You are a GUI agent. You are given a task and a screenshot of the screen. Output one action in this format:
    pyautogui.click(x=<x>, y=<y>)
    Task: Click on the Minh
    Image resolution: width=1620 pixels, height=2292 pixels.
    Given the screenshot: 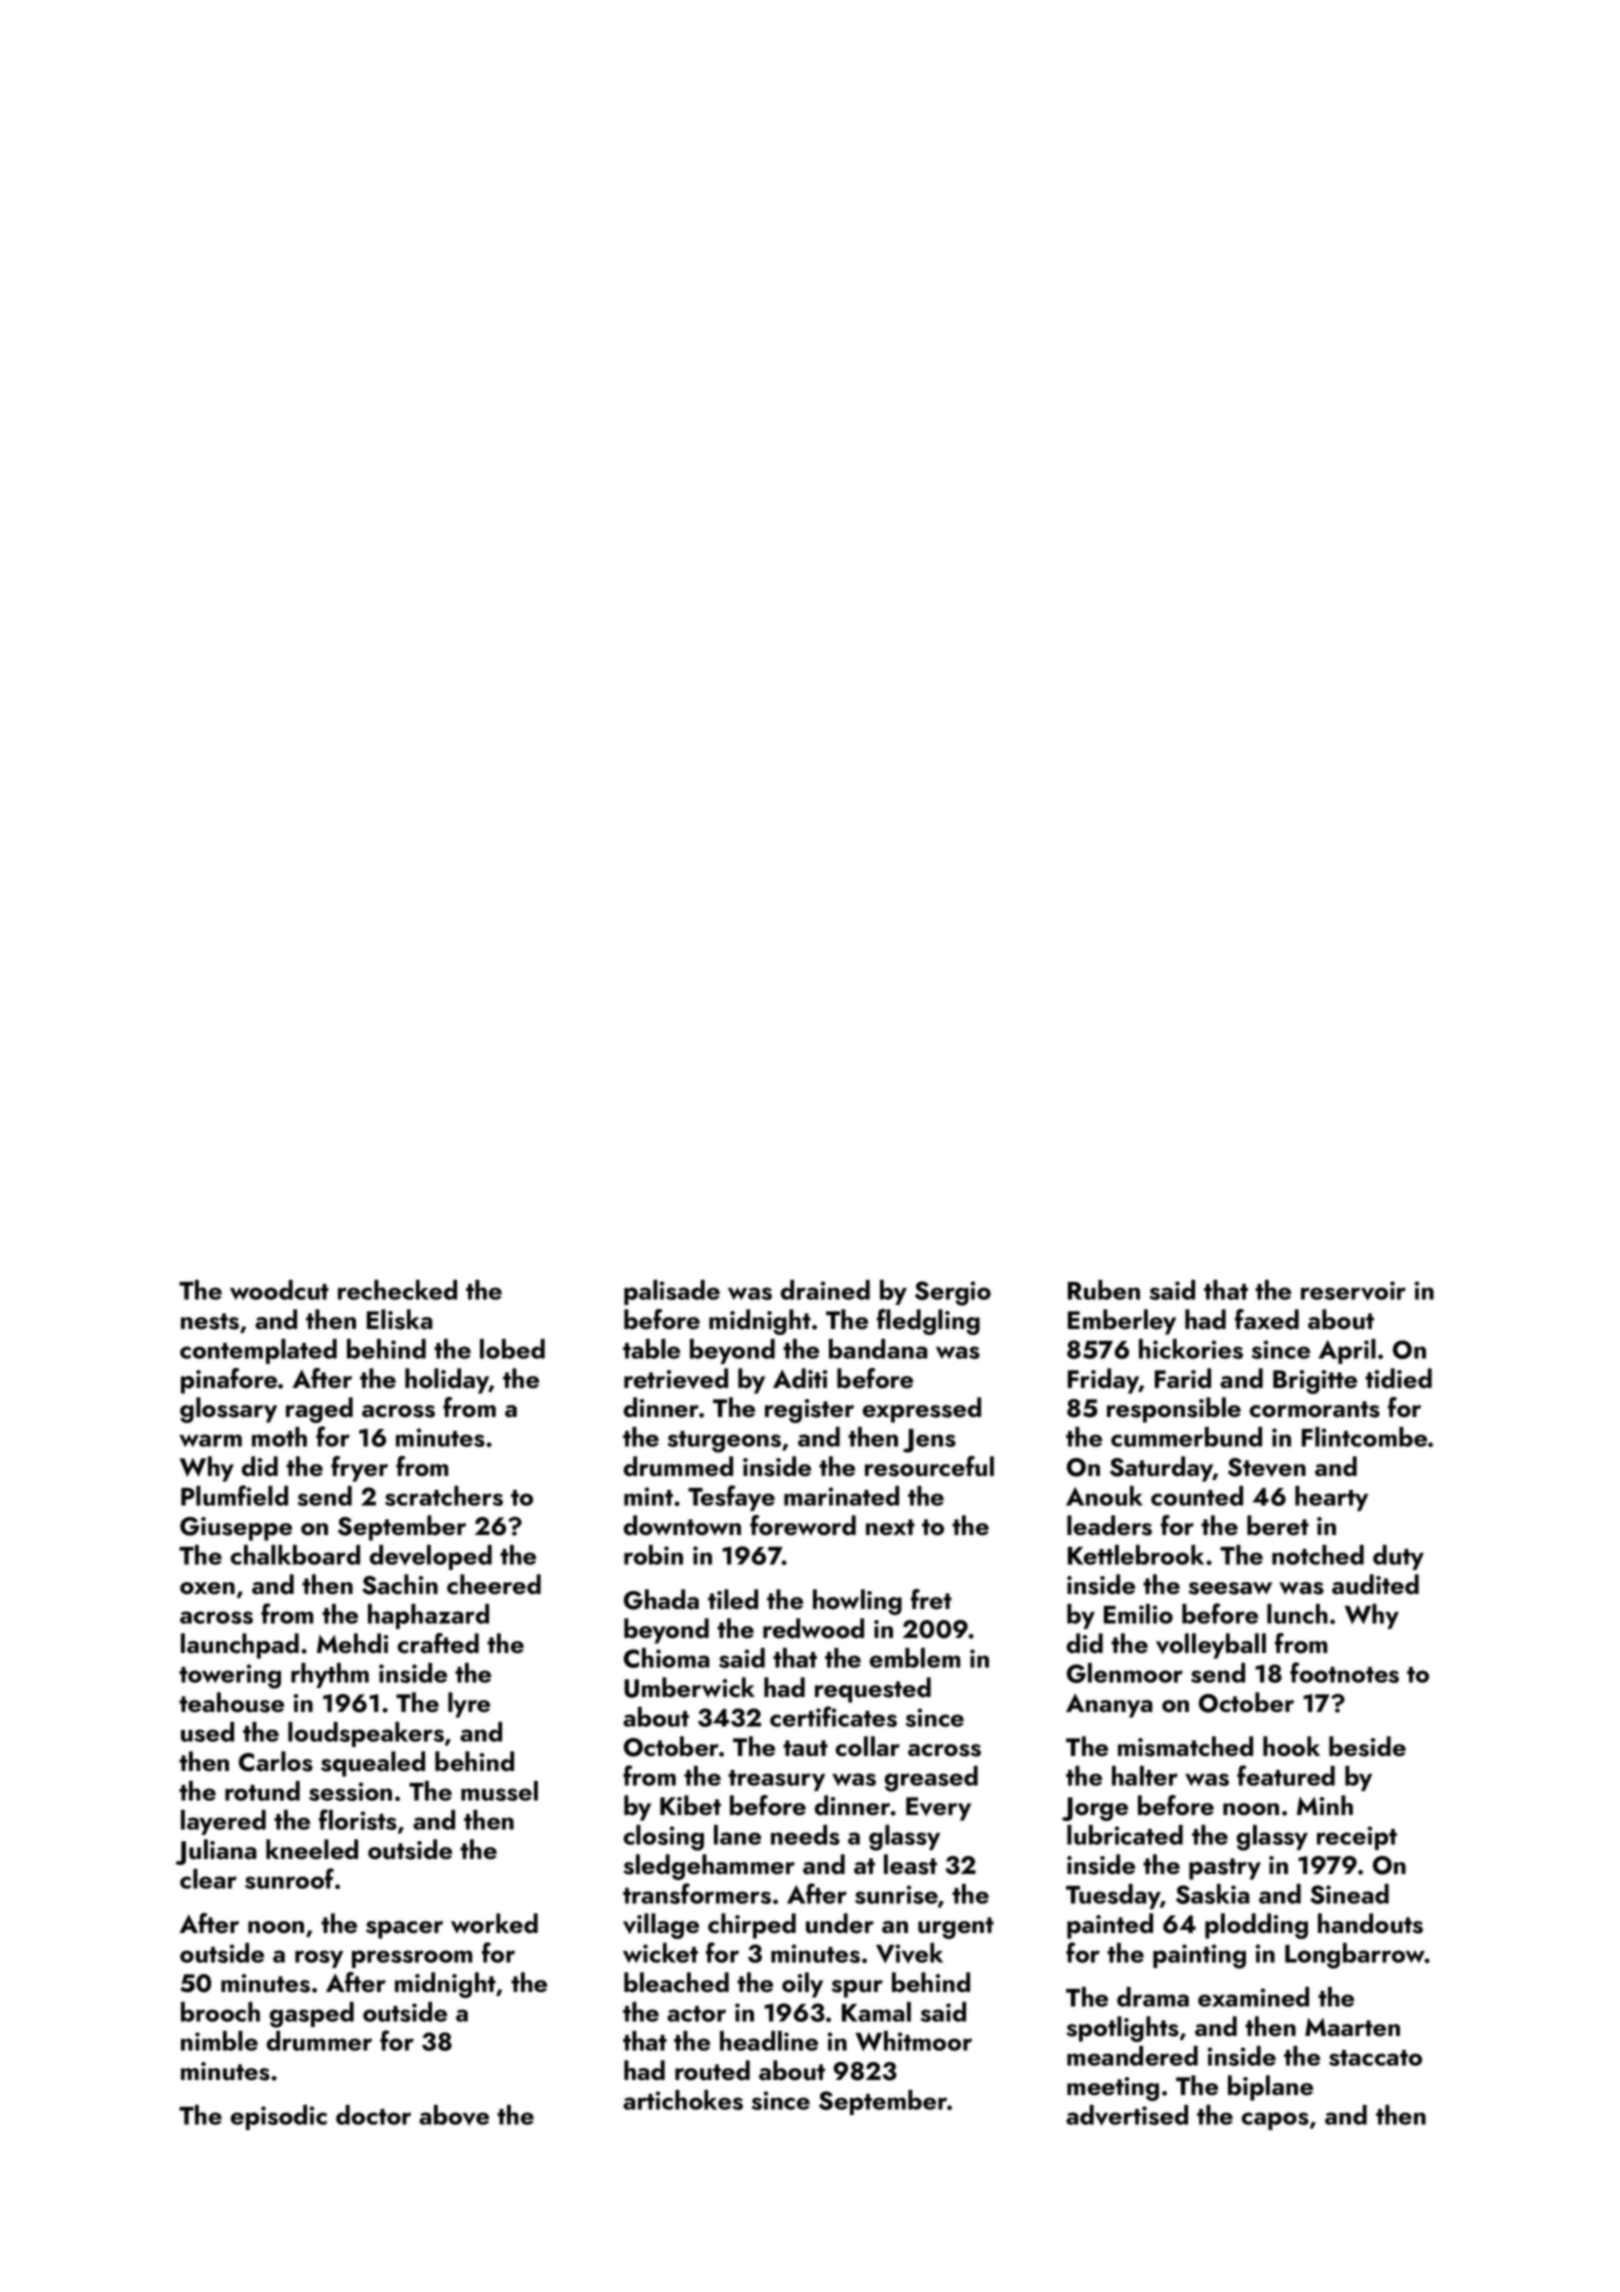 What is the action you would take?
    pyautogui.click(x=1325, y=1805)
